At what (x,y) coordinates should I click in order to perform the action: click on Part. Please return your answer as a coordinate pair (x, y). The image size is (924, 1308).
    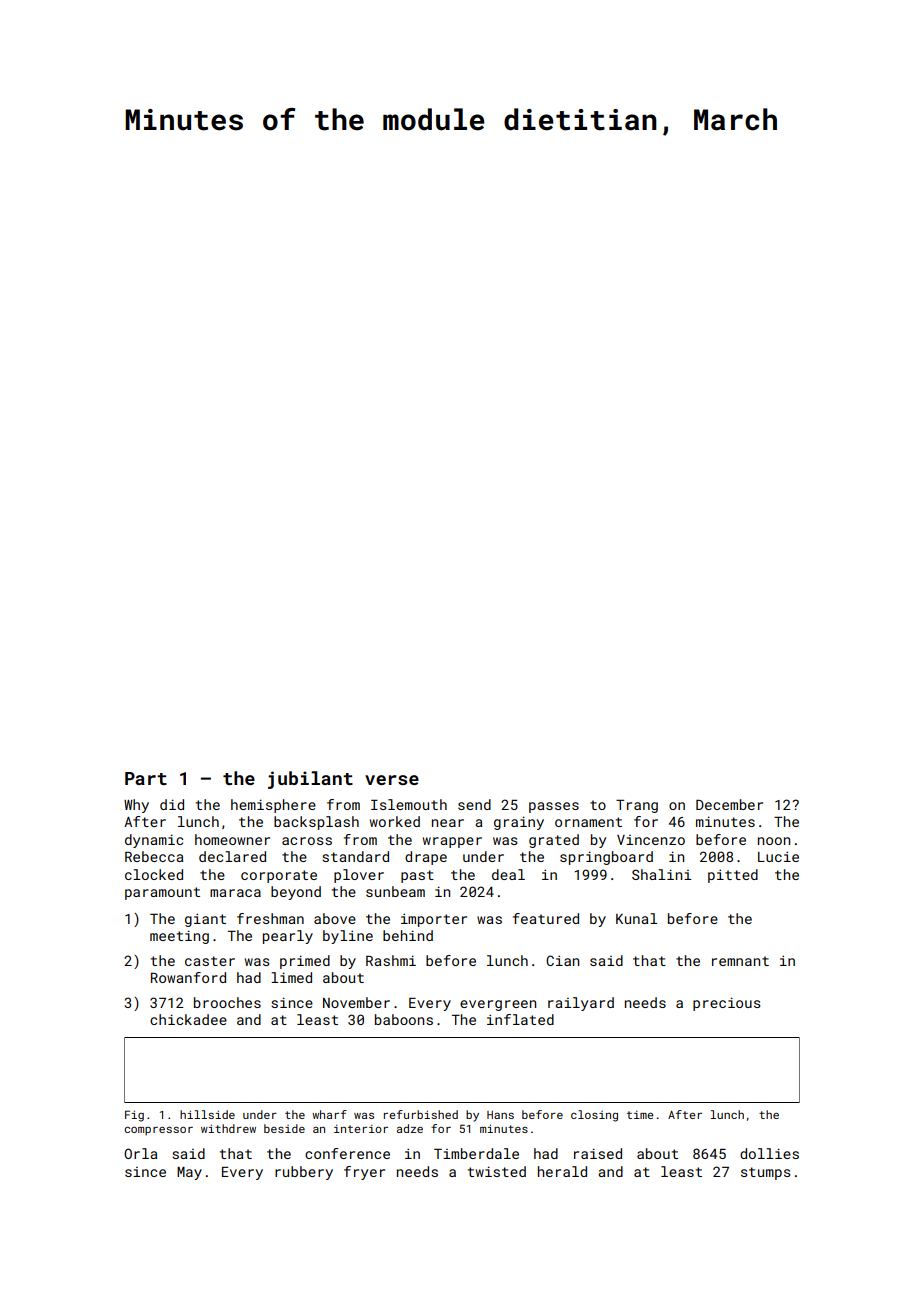
    Looking at the image, I should click on (146, 778).
